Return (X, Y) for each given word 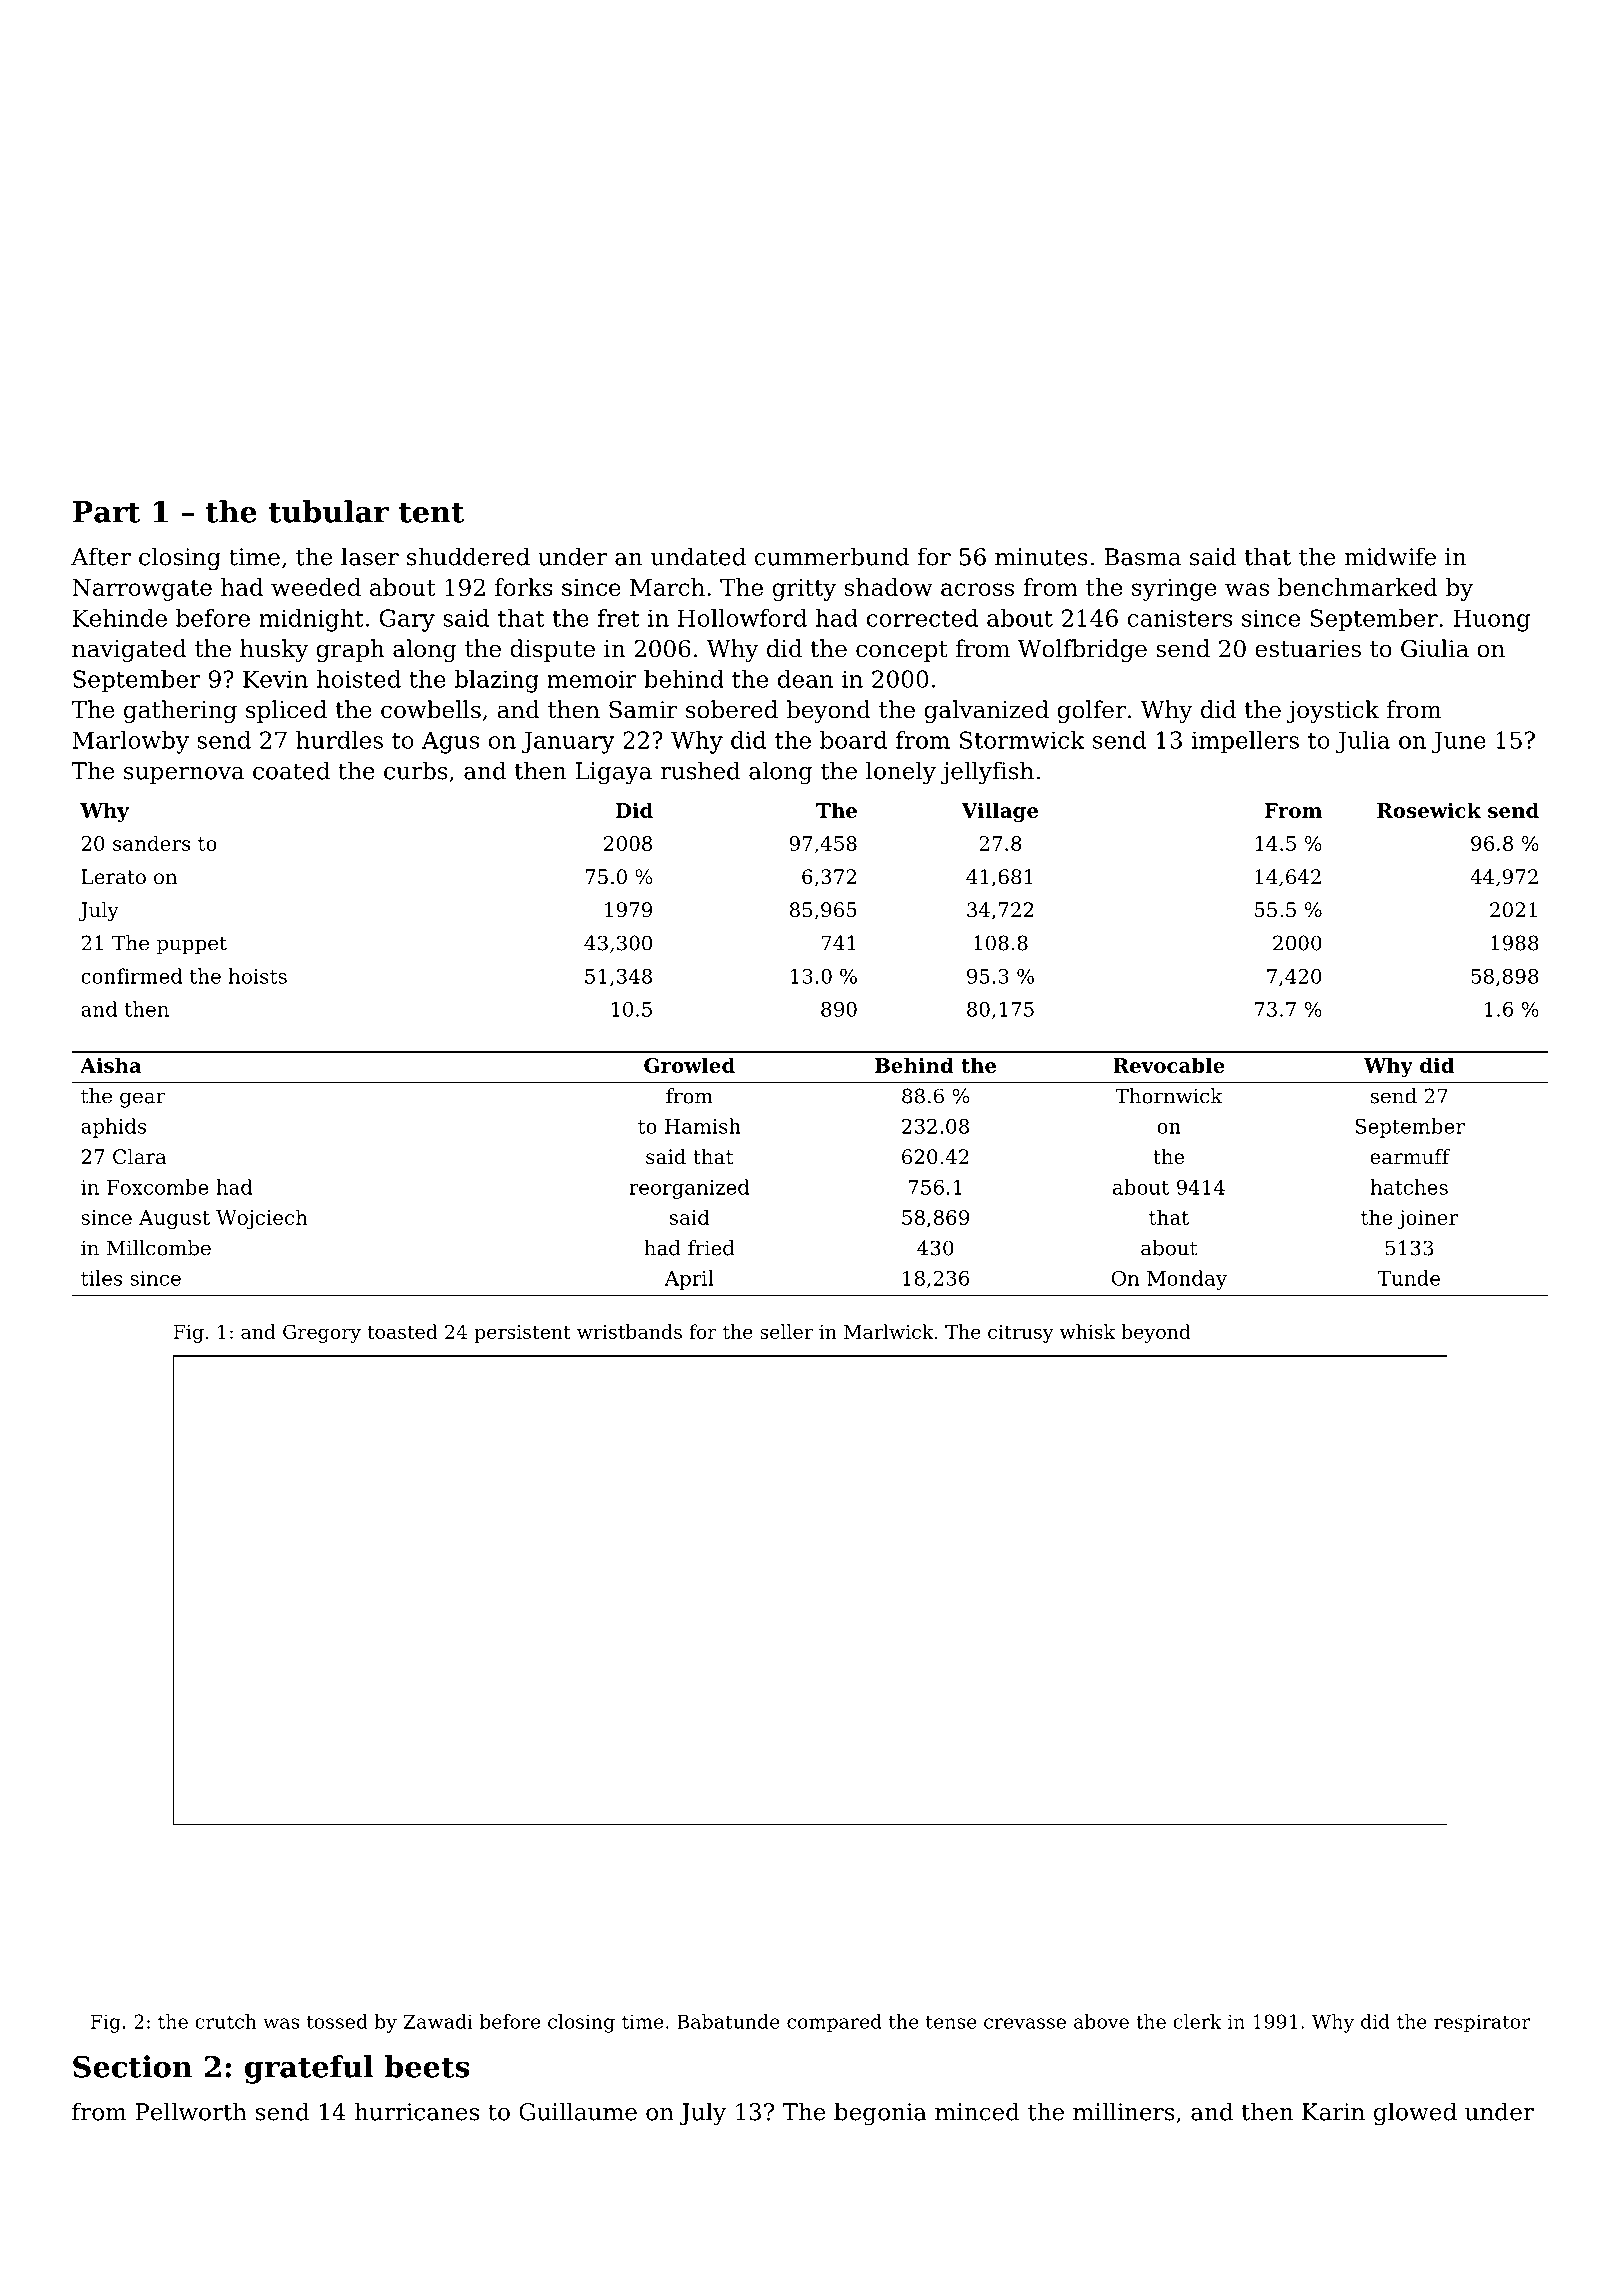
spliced (286, 711)
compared (834, 2023)
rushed (700, 770)
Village (999, 812)
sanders (151, 843)
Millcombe (159, 1248)
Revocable (1169, 1065)
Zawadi (438, 2021)
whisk (1087, 1331)
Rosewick (1429, 810)
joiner (1427, 1219)
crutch (225, 2021)
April (689, 1280)
